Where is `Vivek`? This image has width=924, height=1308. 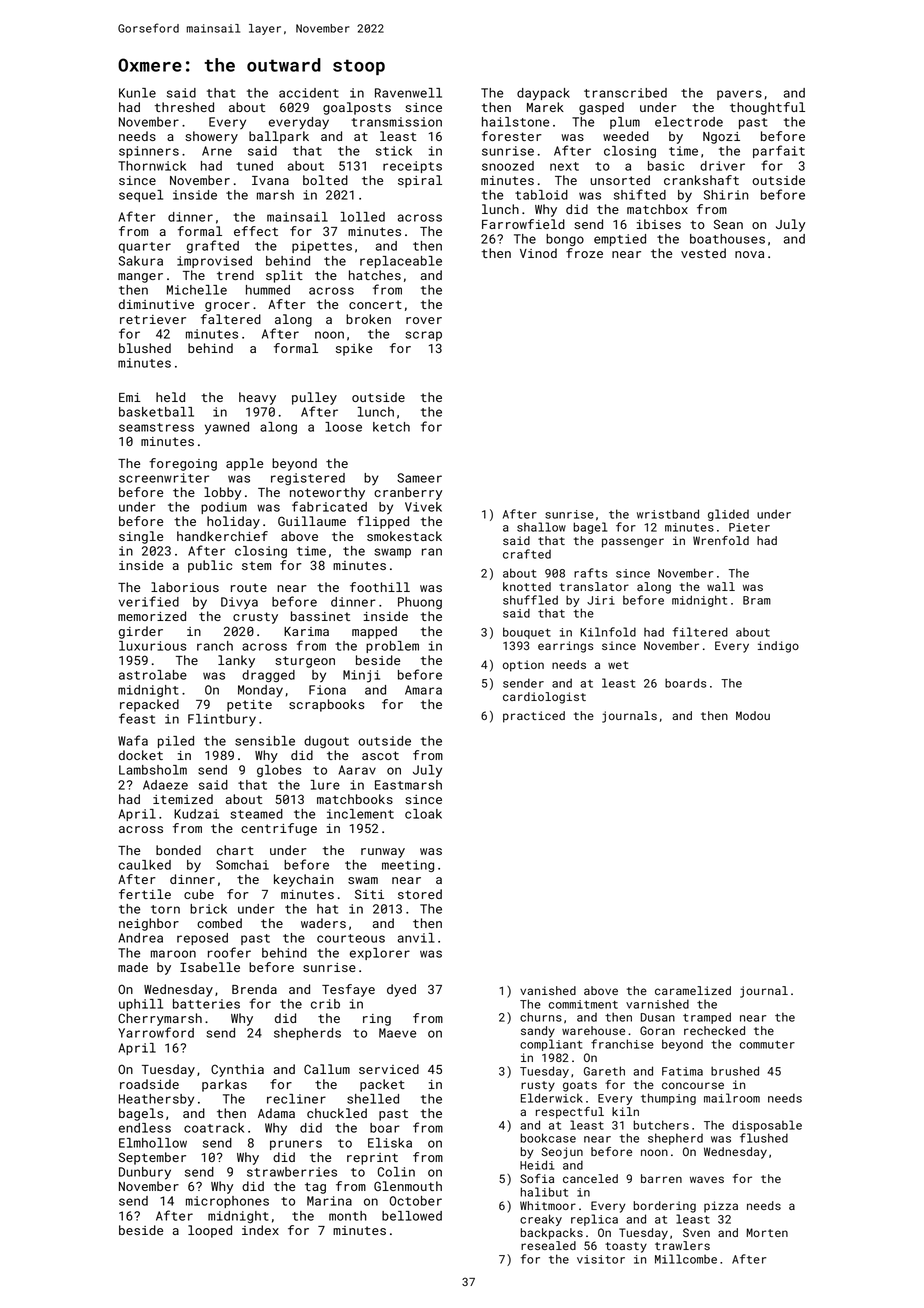
Vivek is located at coordinates (423, 507).
